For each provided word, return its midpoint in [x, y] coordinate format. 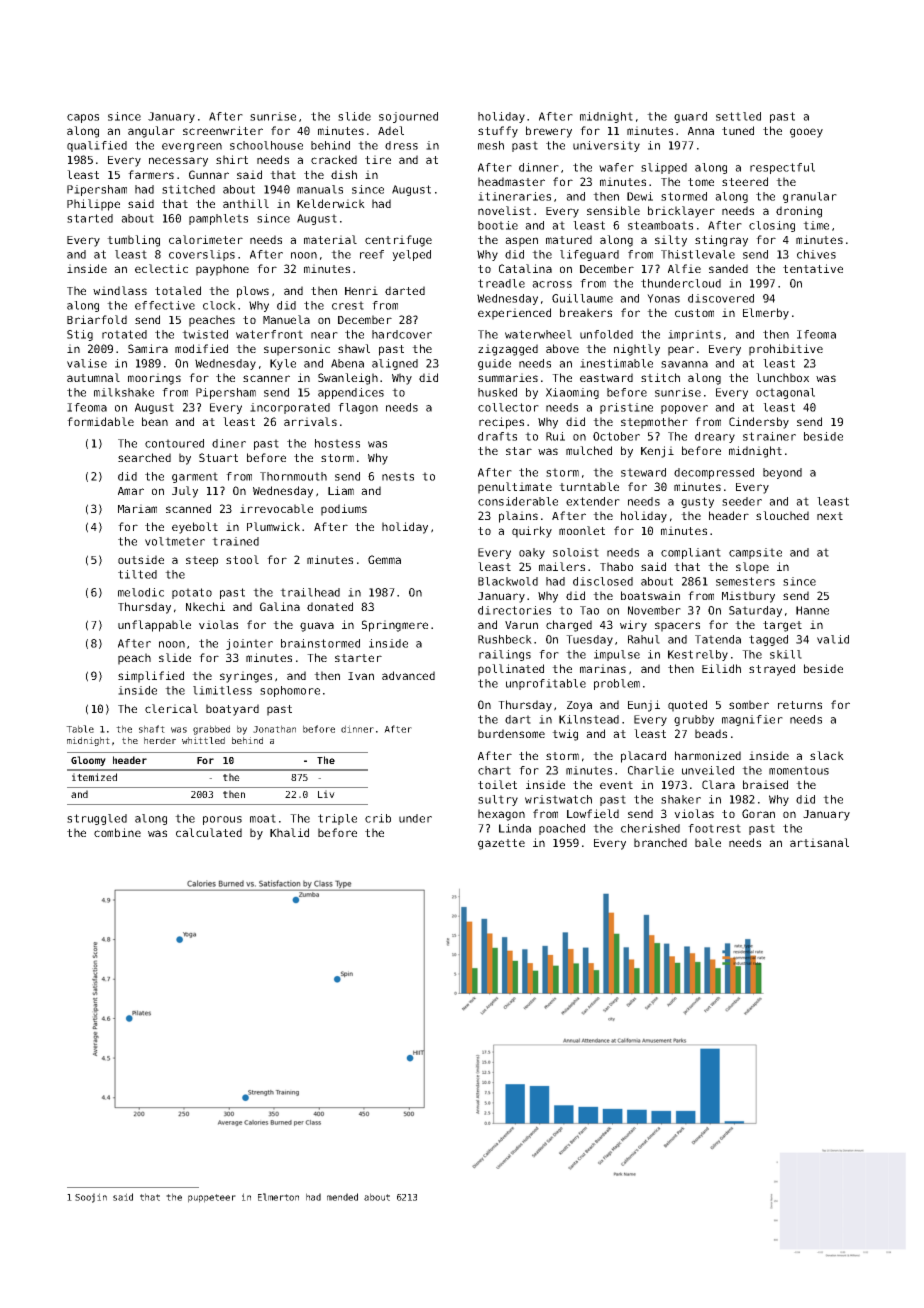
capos [83, 118]
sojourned [408, 117]
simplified [151, 677]
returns [800, 705]
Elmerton [278, 1197]
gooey [806, 133]
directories [514, 610]
